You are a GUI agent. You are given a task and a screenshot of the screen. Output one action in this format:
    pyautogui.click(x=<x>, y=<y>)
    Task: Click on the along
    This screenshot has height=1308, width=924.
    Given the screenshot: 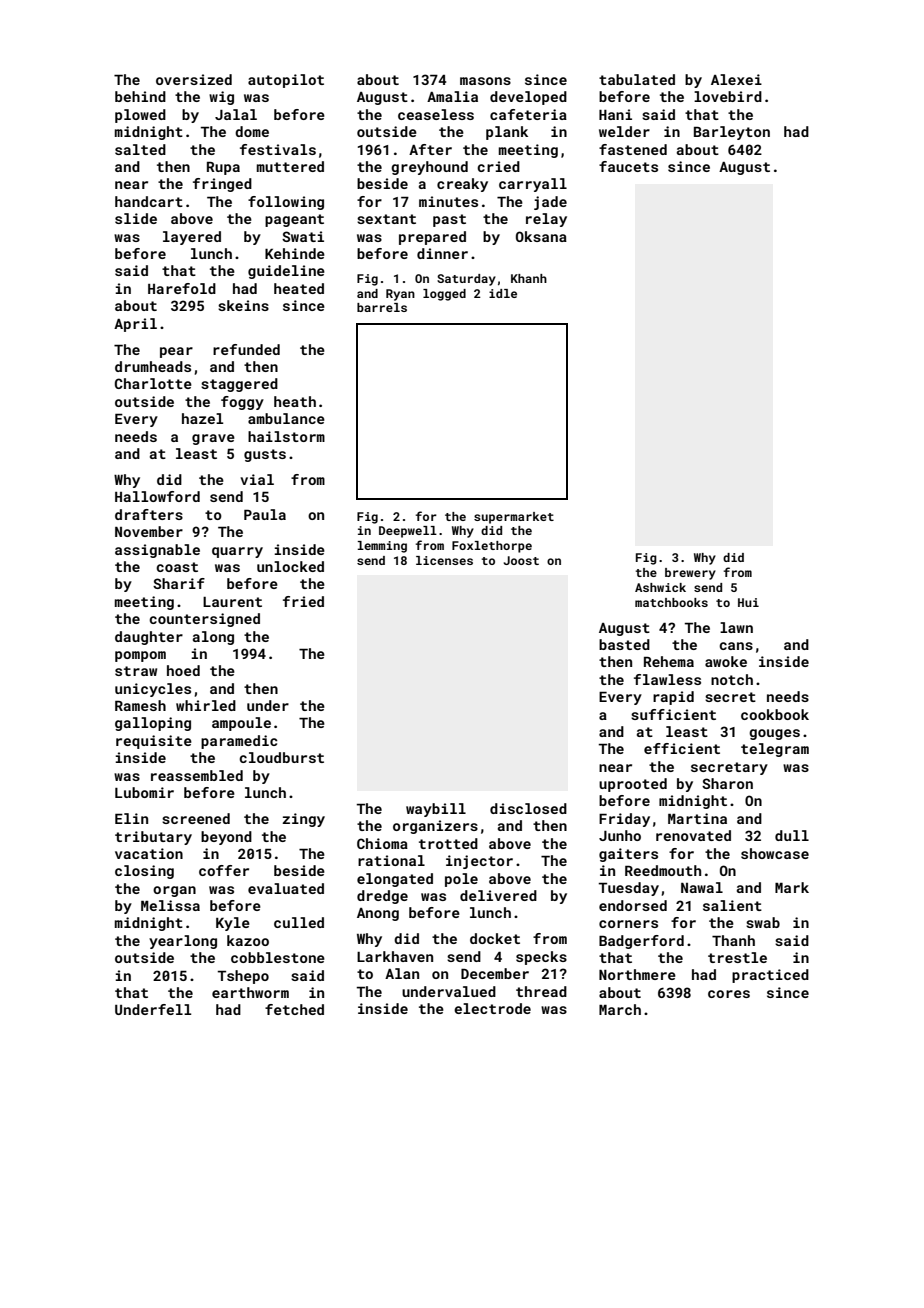 What is the action you would take?
    pyautogui.click(x=213, y=638)
